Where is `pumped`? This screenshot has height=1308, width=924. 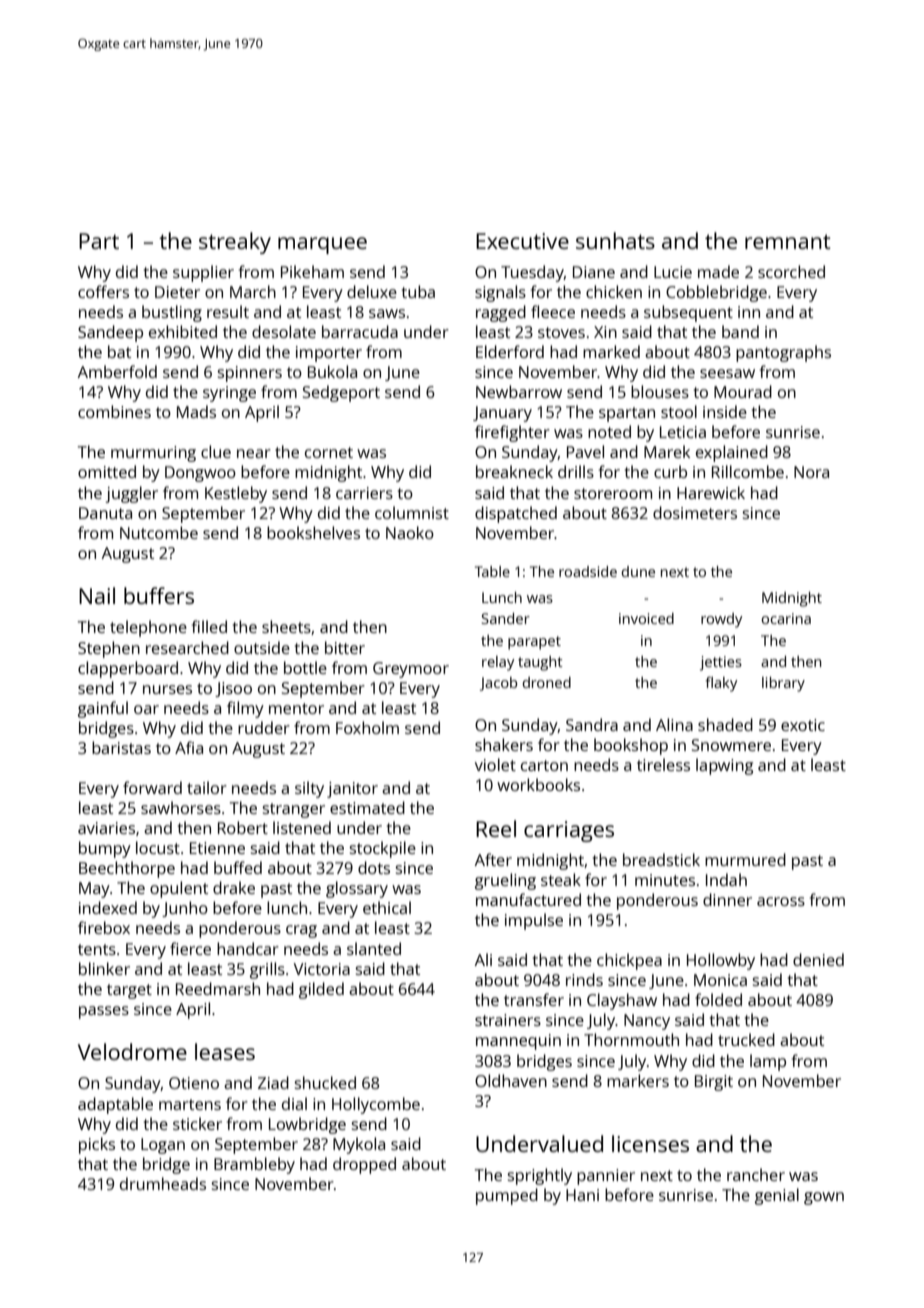
pumped is located at coordinates (507, 1196).
